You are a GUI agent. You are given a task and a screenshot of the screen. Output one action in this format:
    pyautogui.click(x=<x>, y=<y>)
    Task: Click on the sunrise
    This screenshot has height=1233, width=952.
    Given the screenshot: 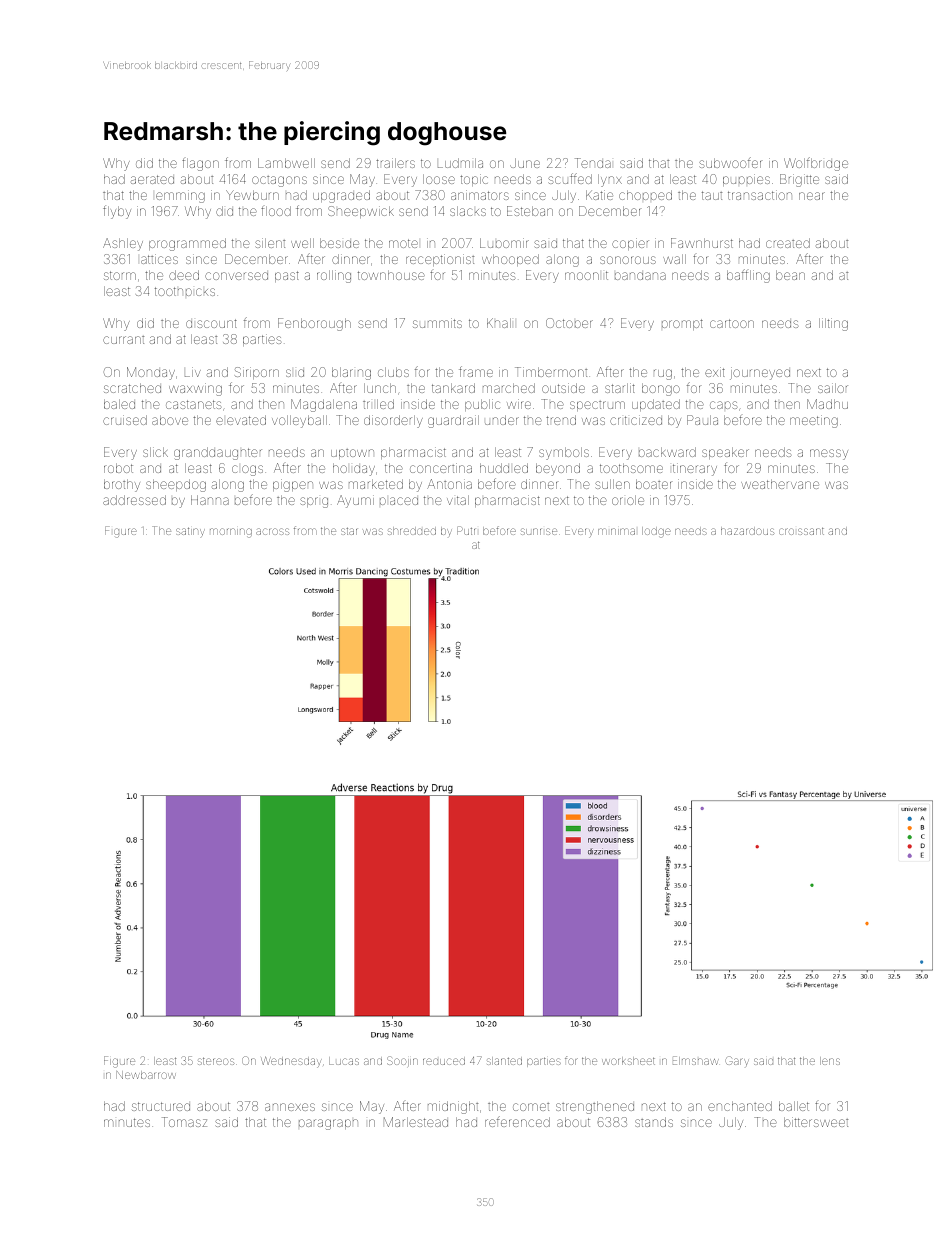 What is the action you would take?
    pyautogui.click(x=539, y=531)
